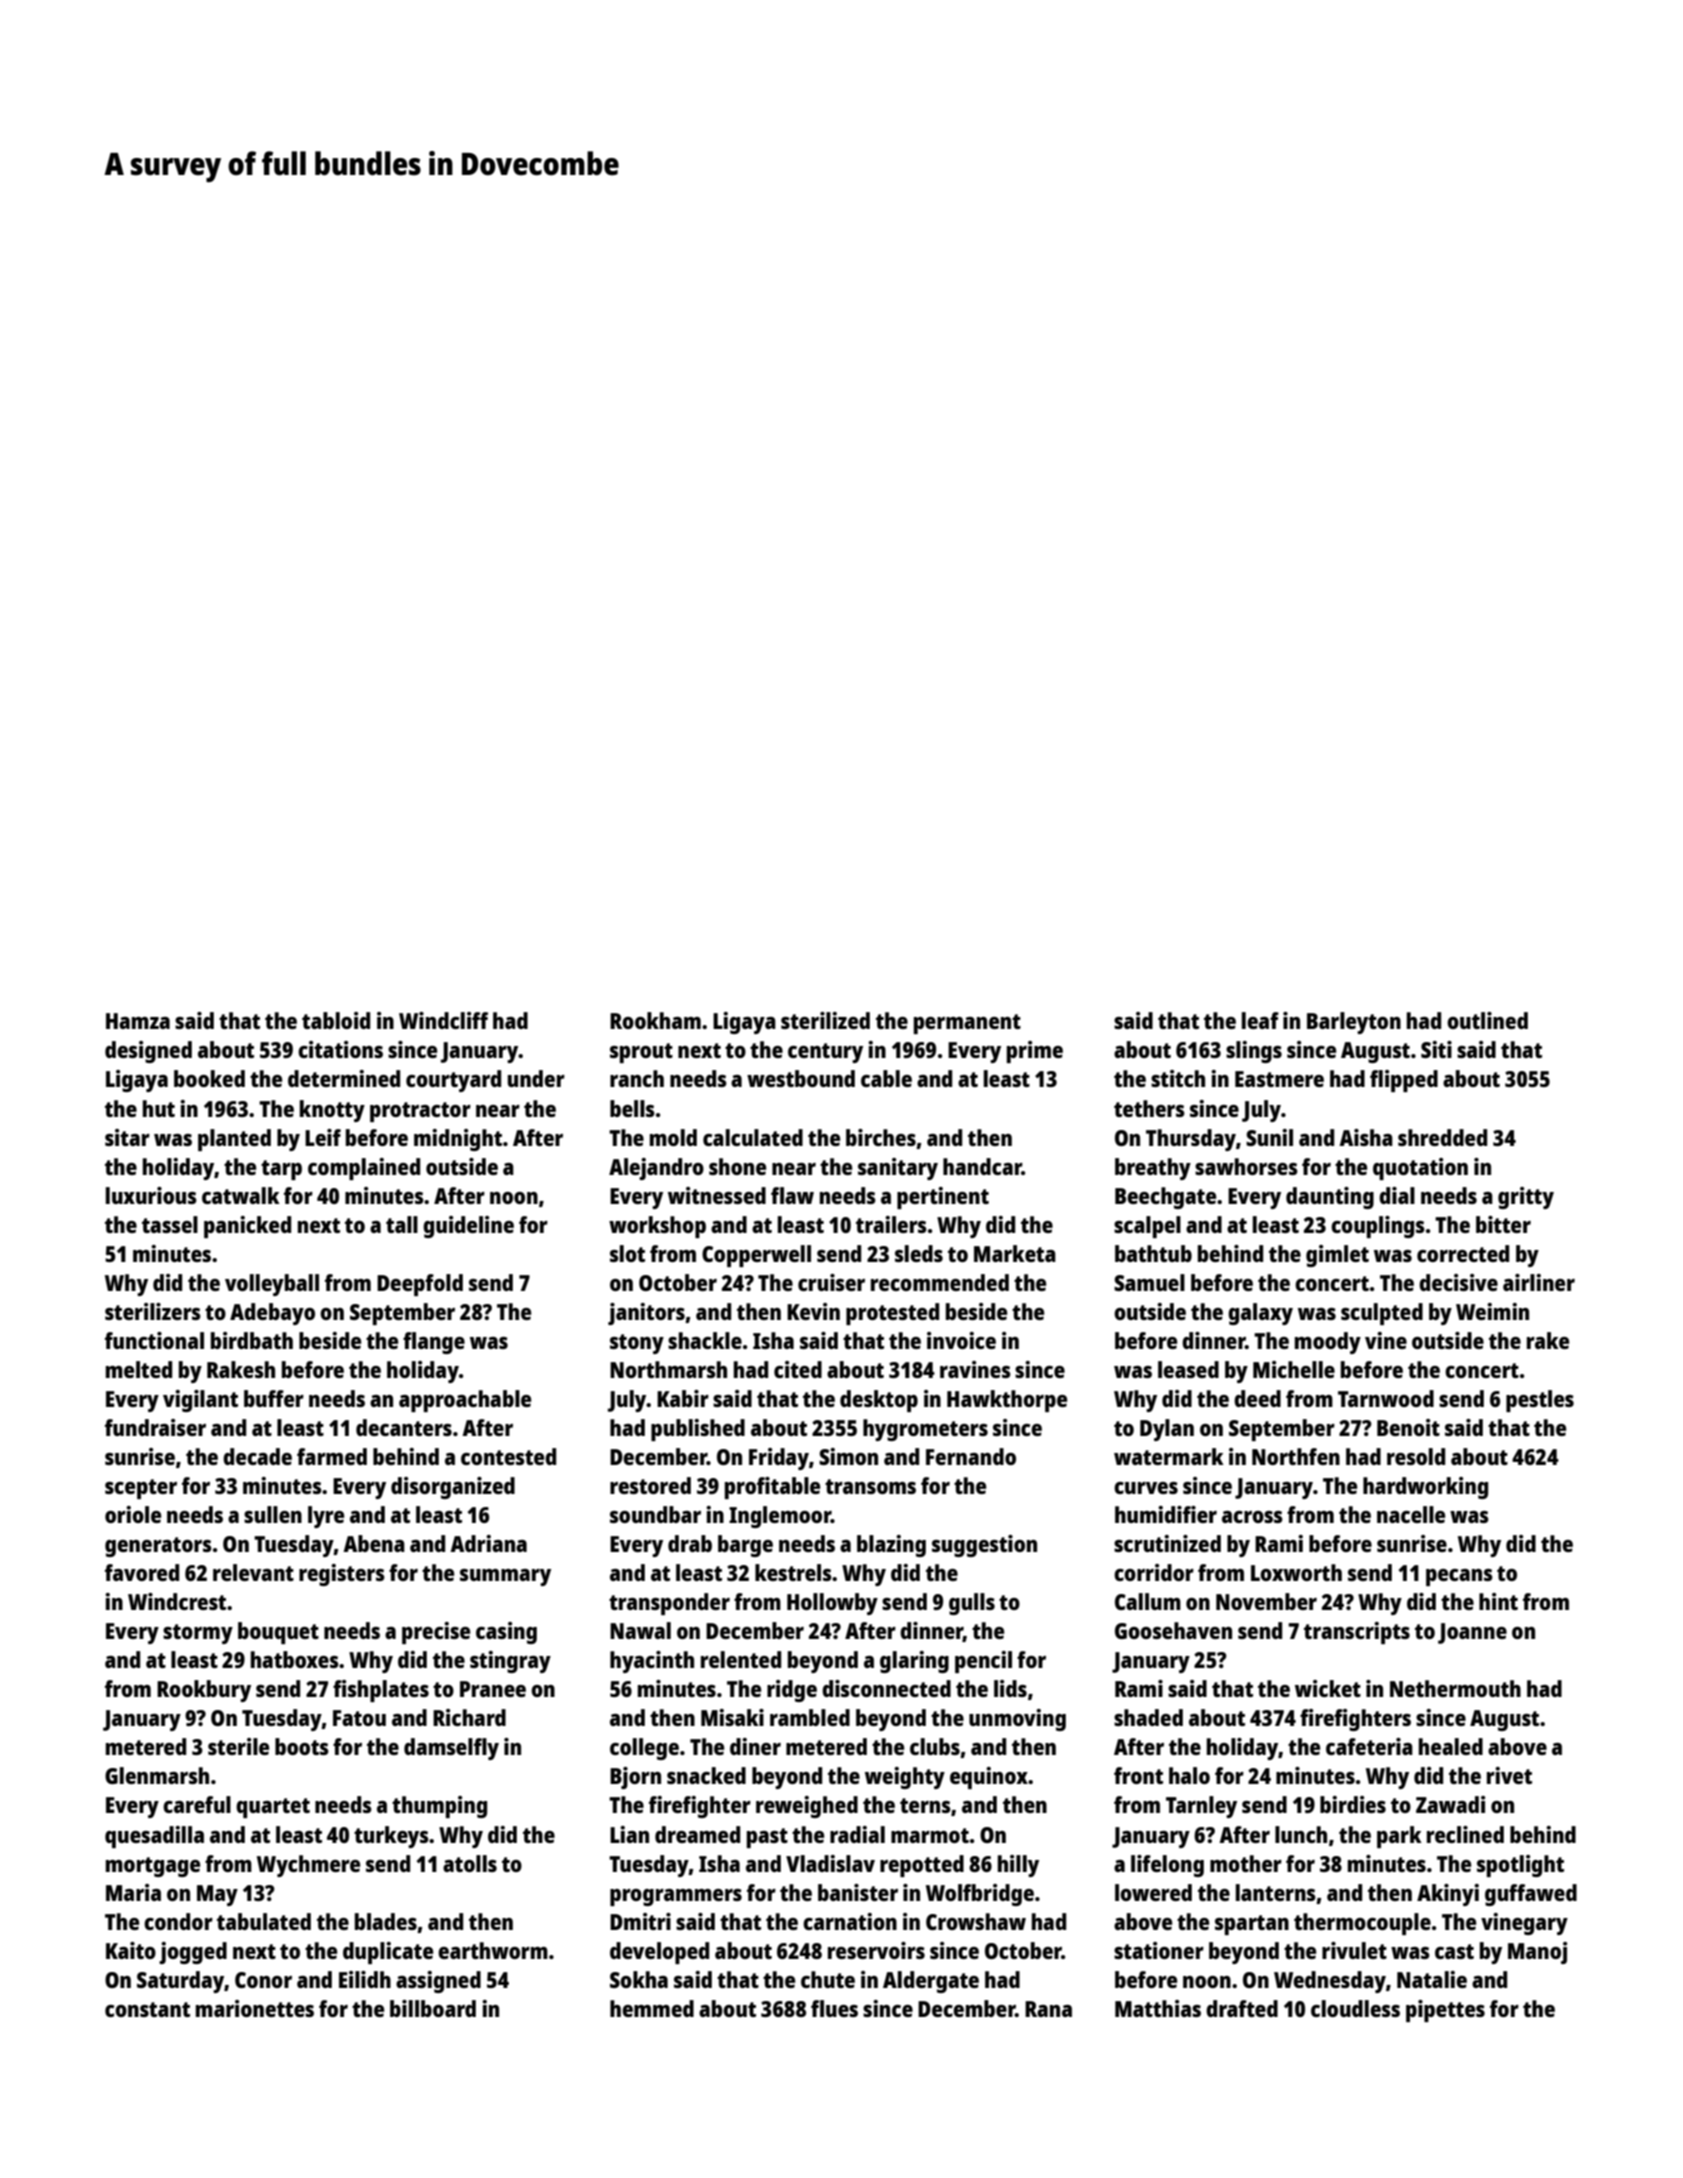 The image size is (1683, 2178). What do you see at coordinates (336, 1020) in the image?
I see `tabloid` at bounding box center [336, 1020].
